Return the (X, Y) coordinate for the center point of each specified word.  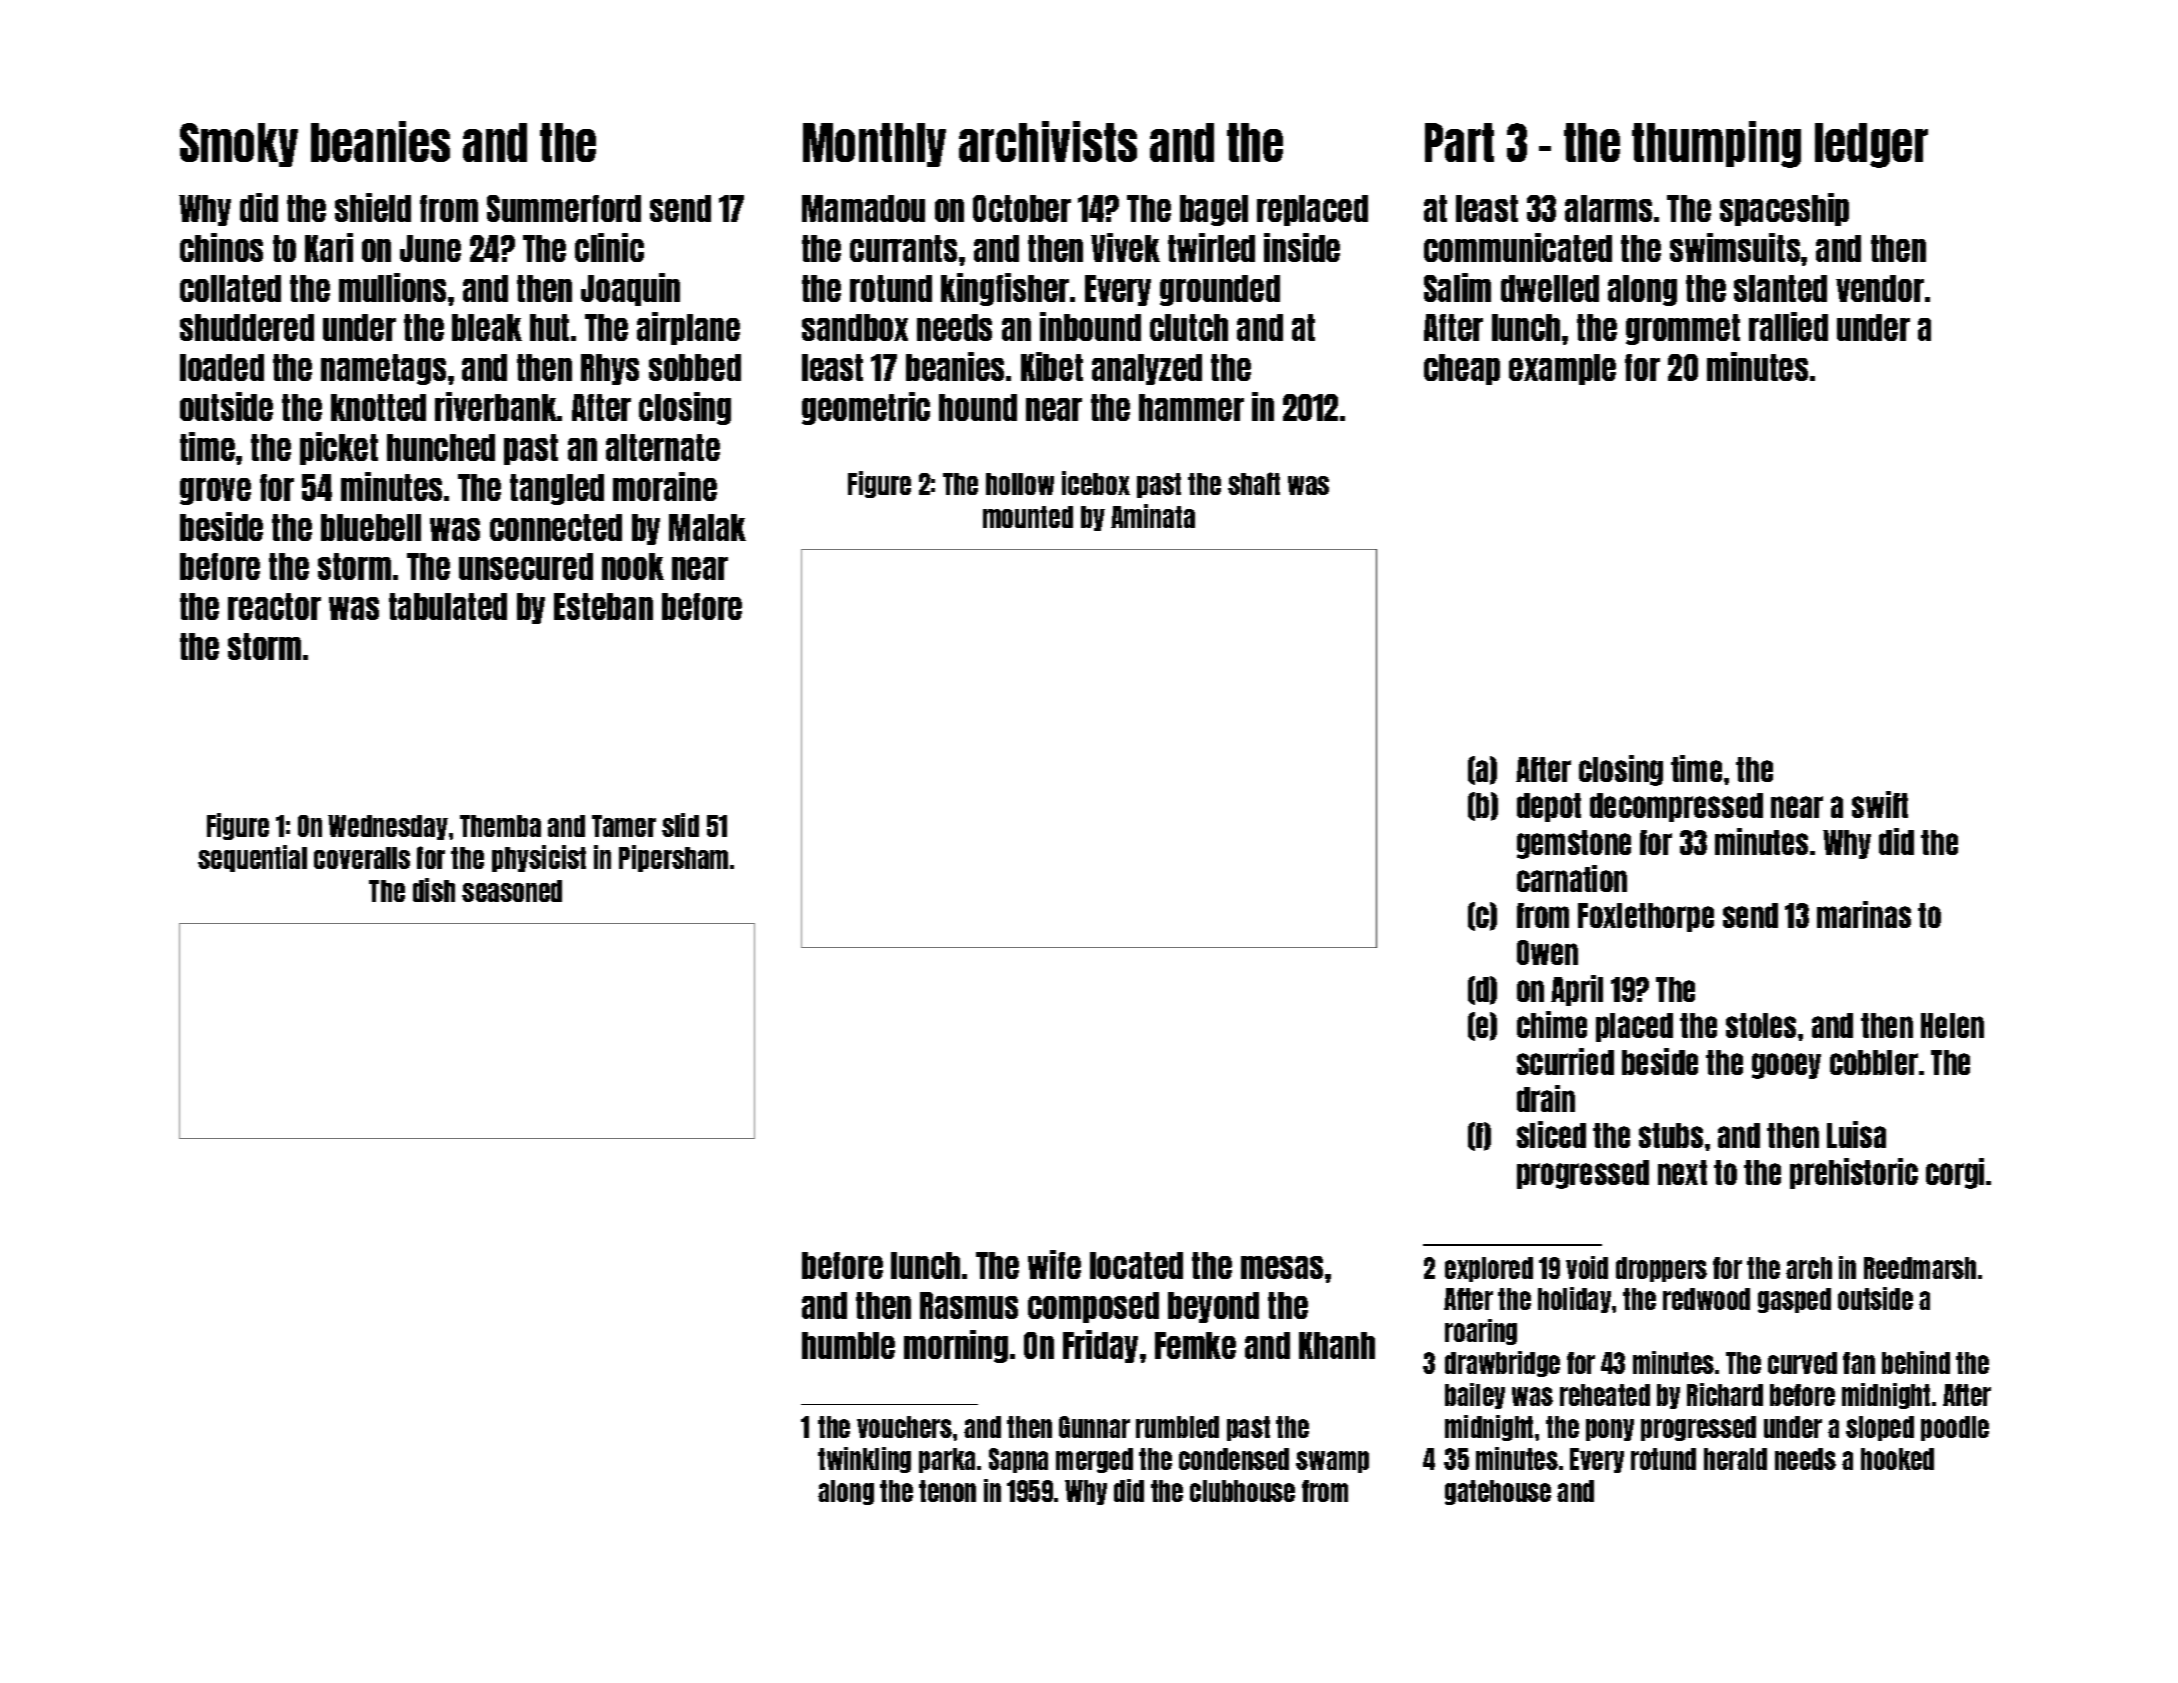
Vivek (1125, 247)
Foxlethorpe (1646, 917)
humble (848, 1345)
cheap (1462, 369)
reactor (274, 606)
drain (1546, 1098)
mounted (1028, 517)
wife (1054, 1264)
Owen (1547, 952)
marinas (1864, 914)
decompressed (1676, 807)
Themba (500, 826)
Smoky (239, 145)
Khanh (1337, 1345)
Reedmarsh (1920, 1268)
